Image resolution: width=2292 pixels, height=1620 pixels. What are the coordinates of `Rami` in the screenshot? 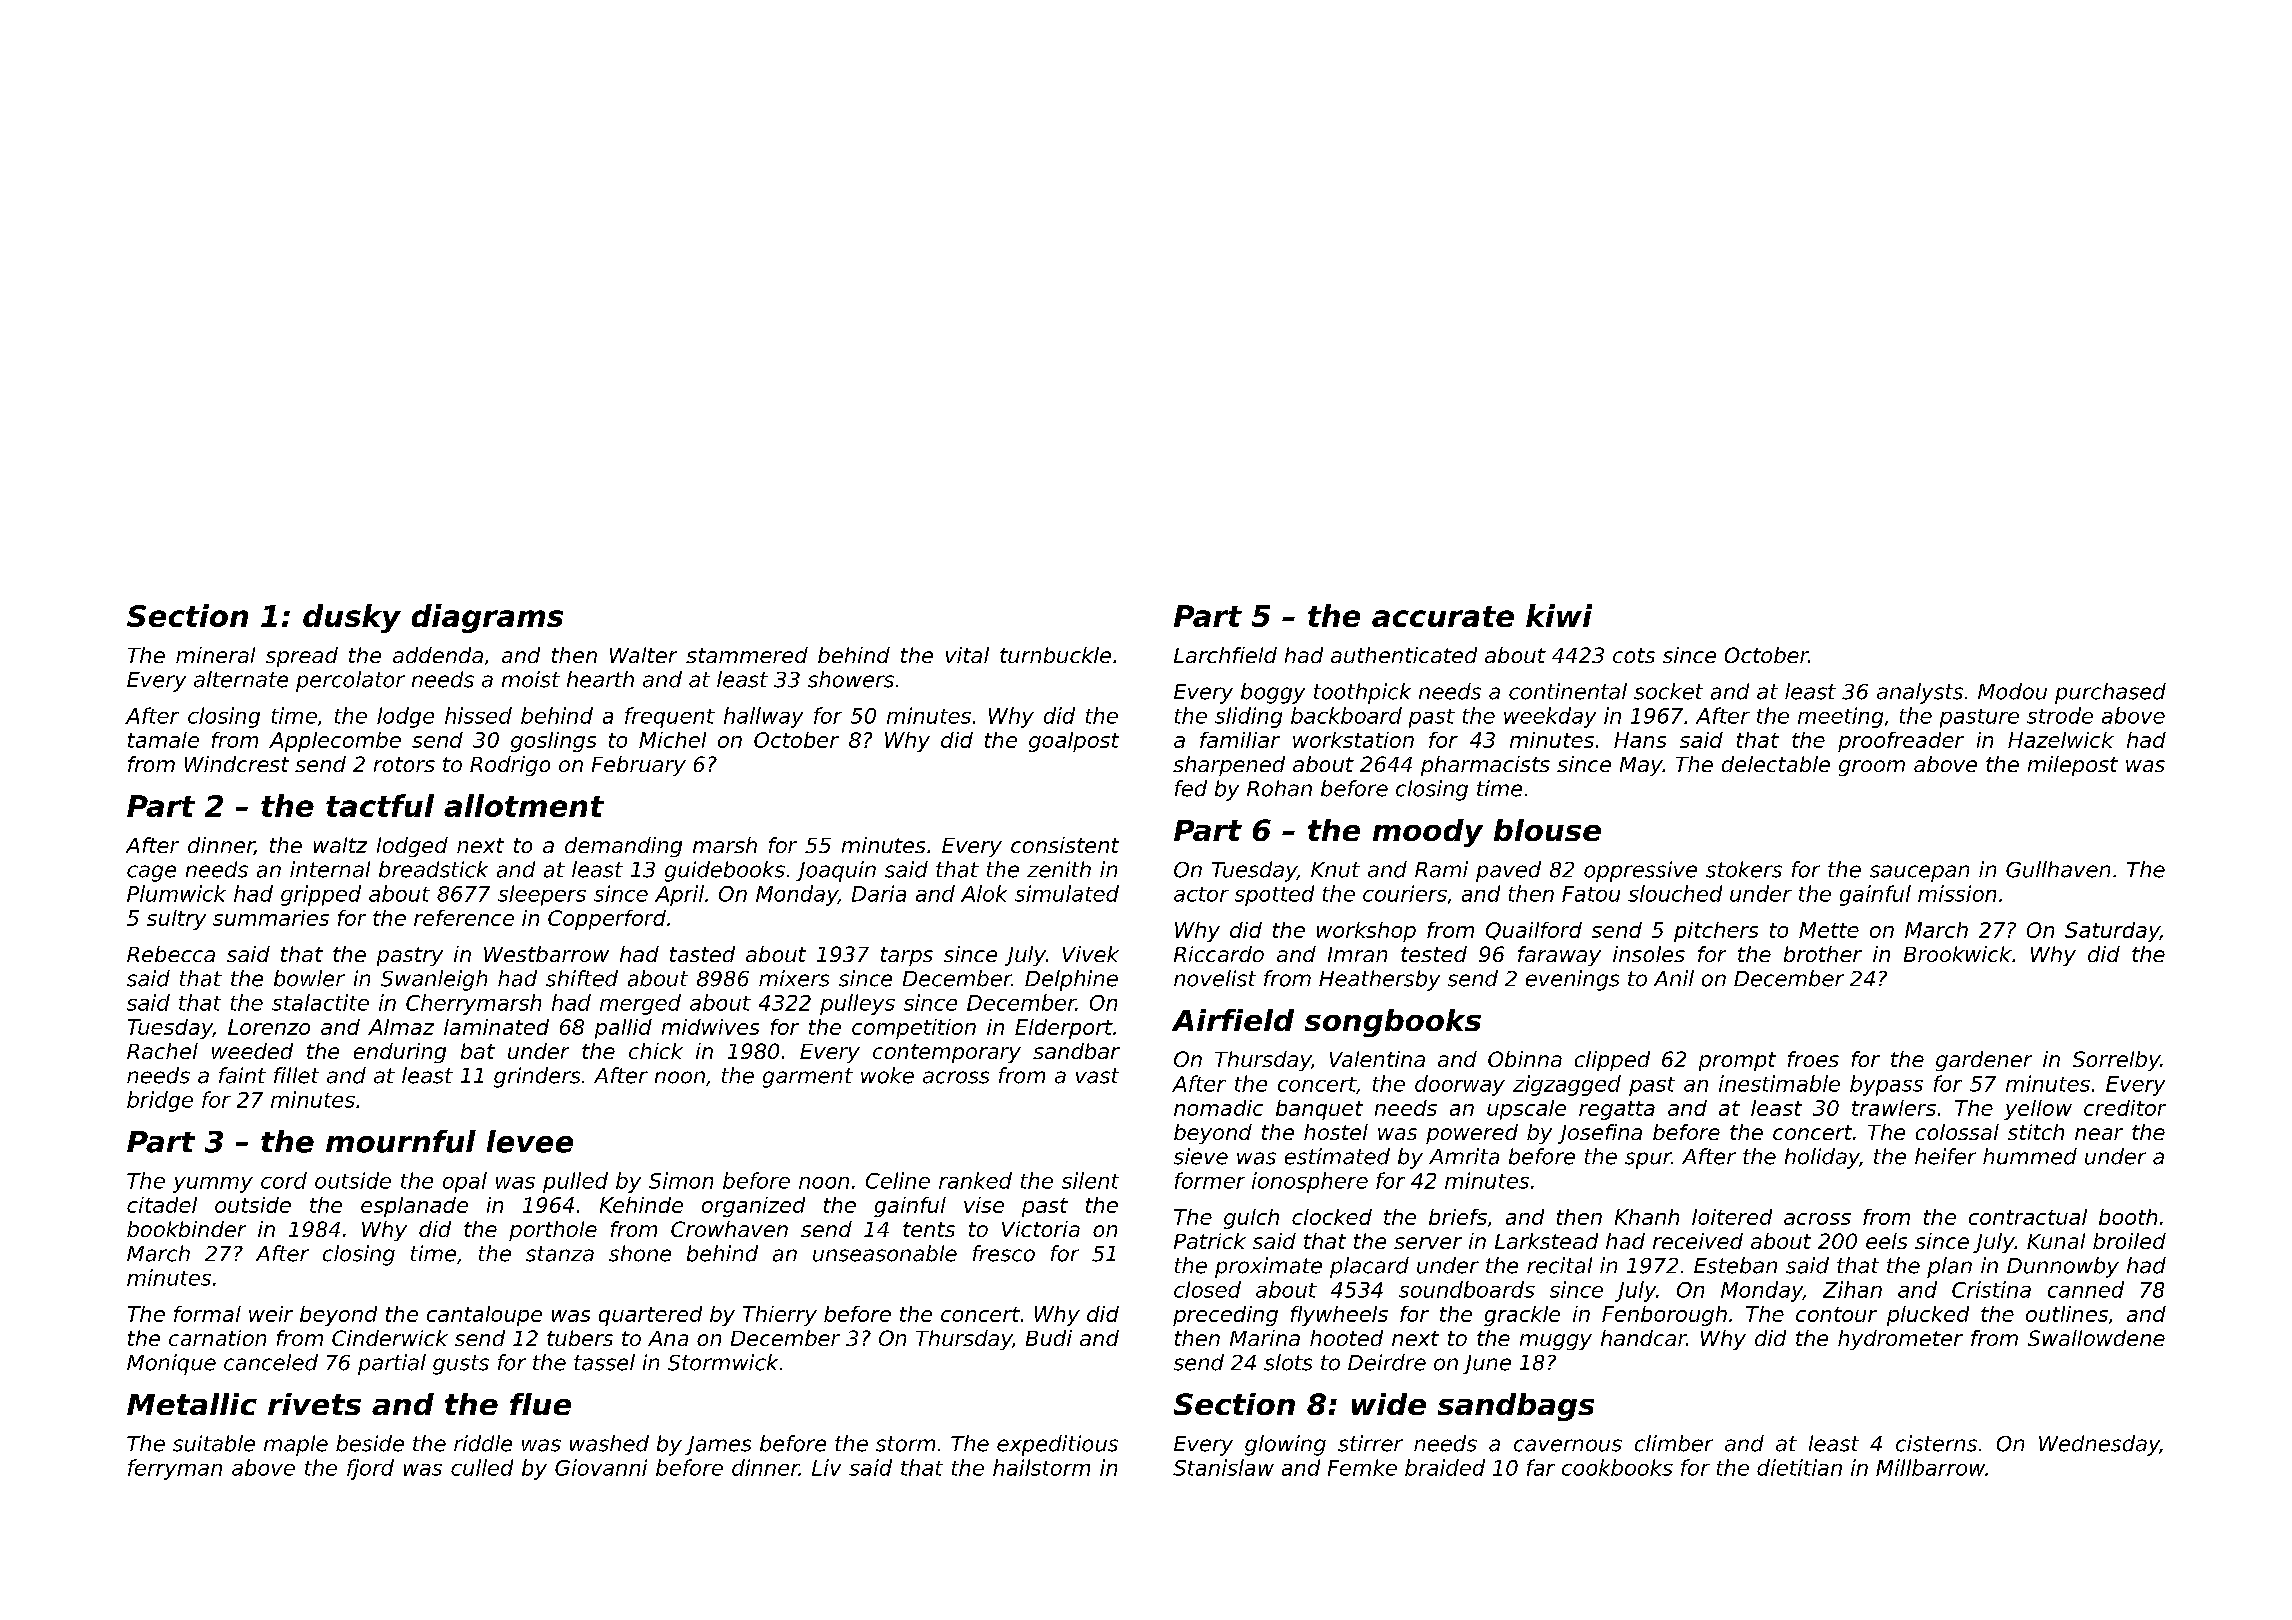 It's located at (1441, 869).
